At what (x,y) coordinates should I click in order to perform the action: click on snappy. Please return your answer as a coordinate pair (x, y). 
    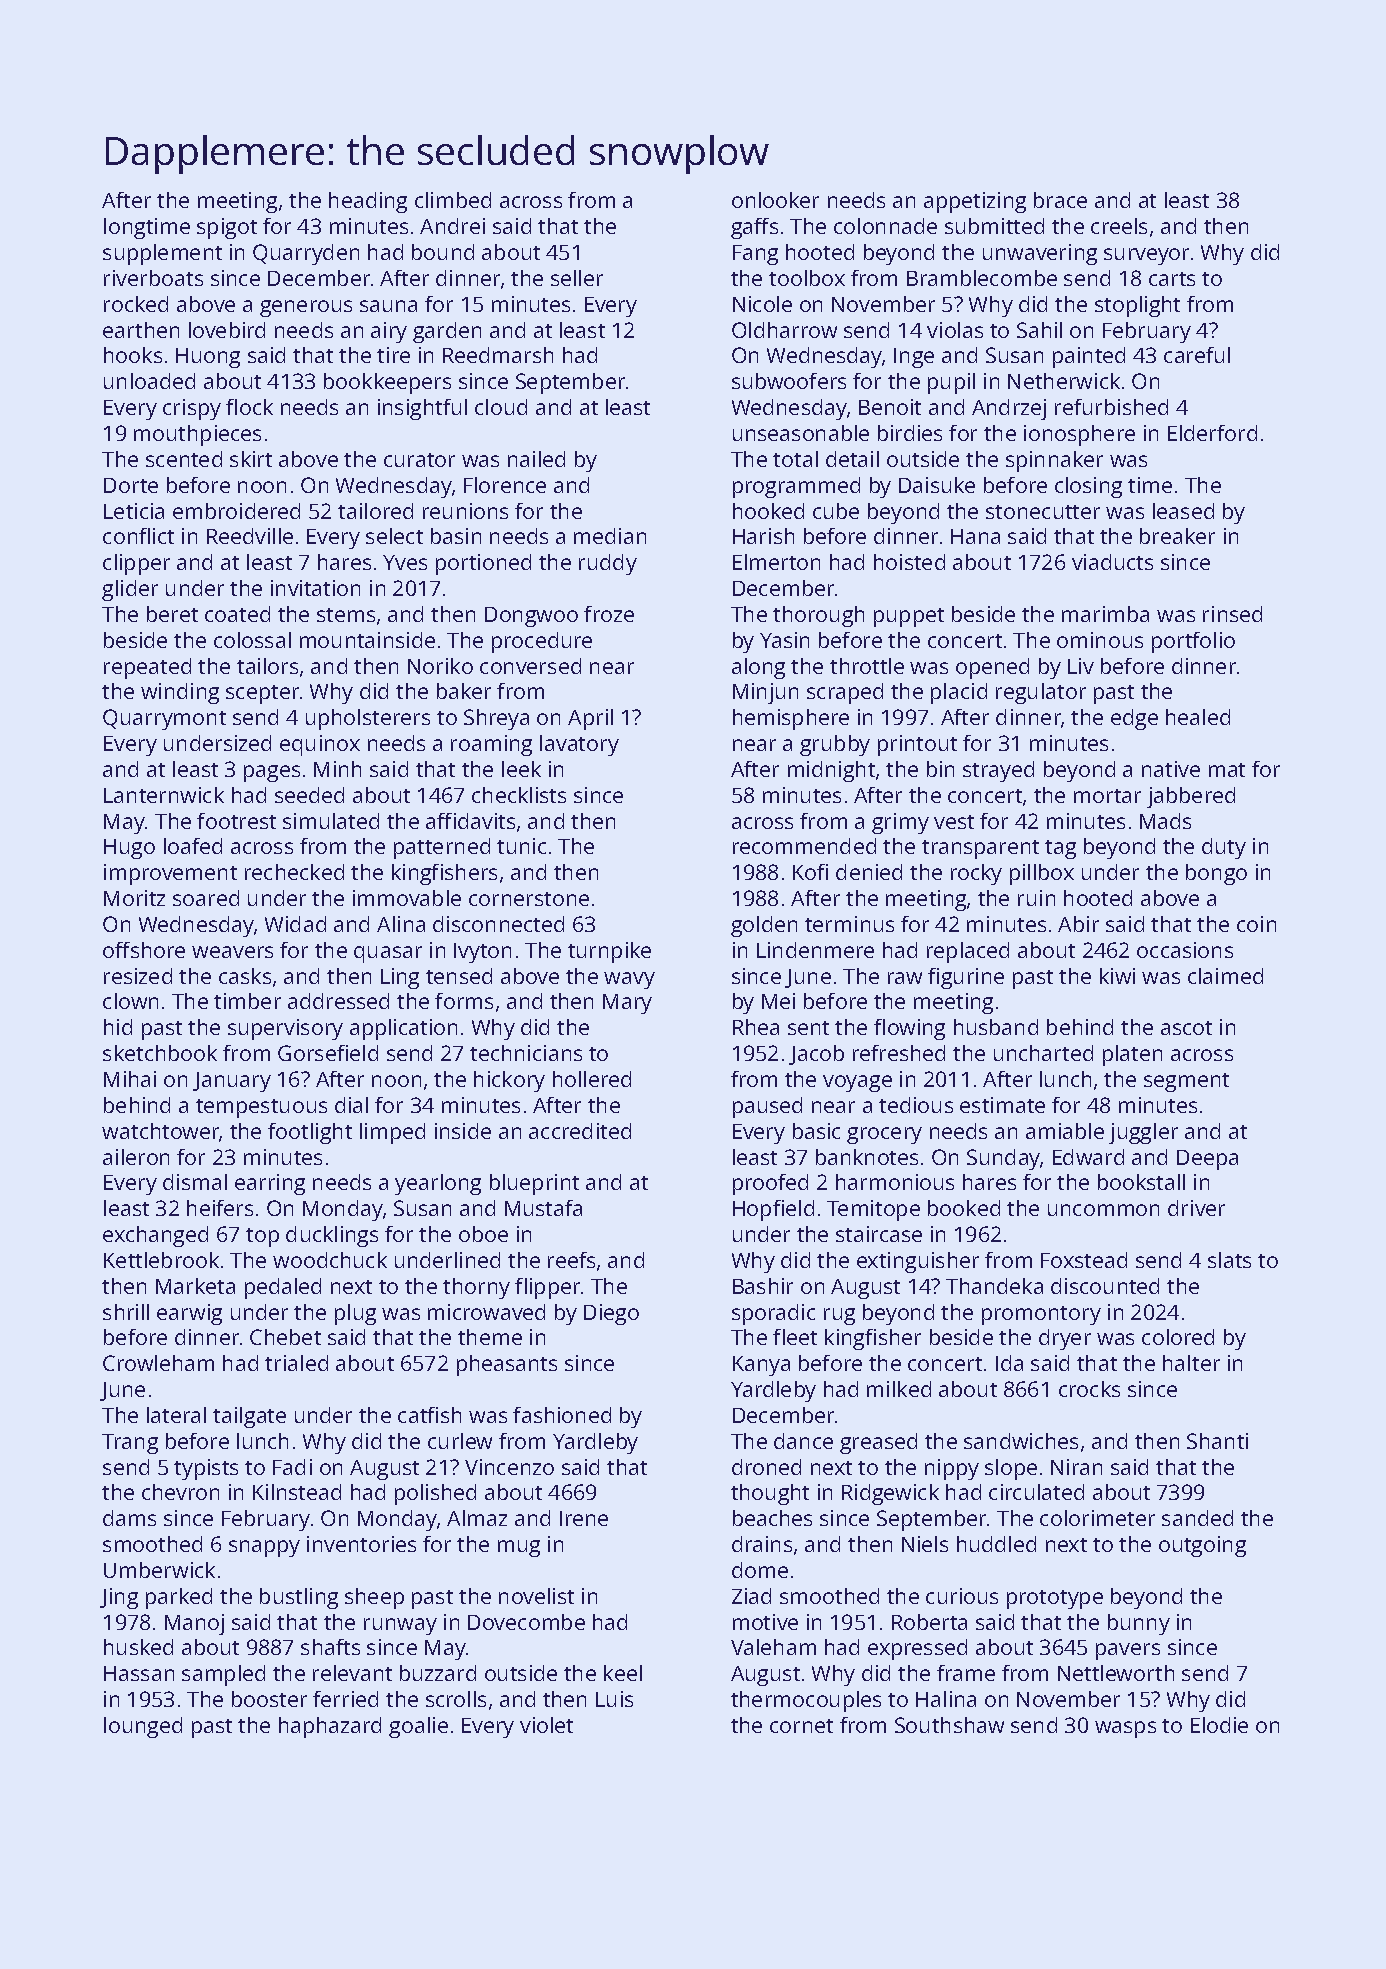
    Looking at the image, I should click on (264, 1548).
